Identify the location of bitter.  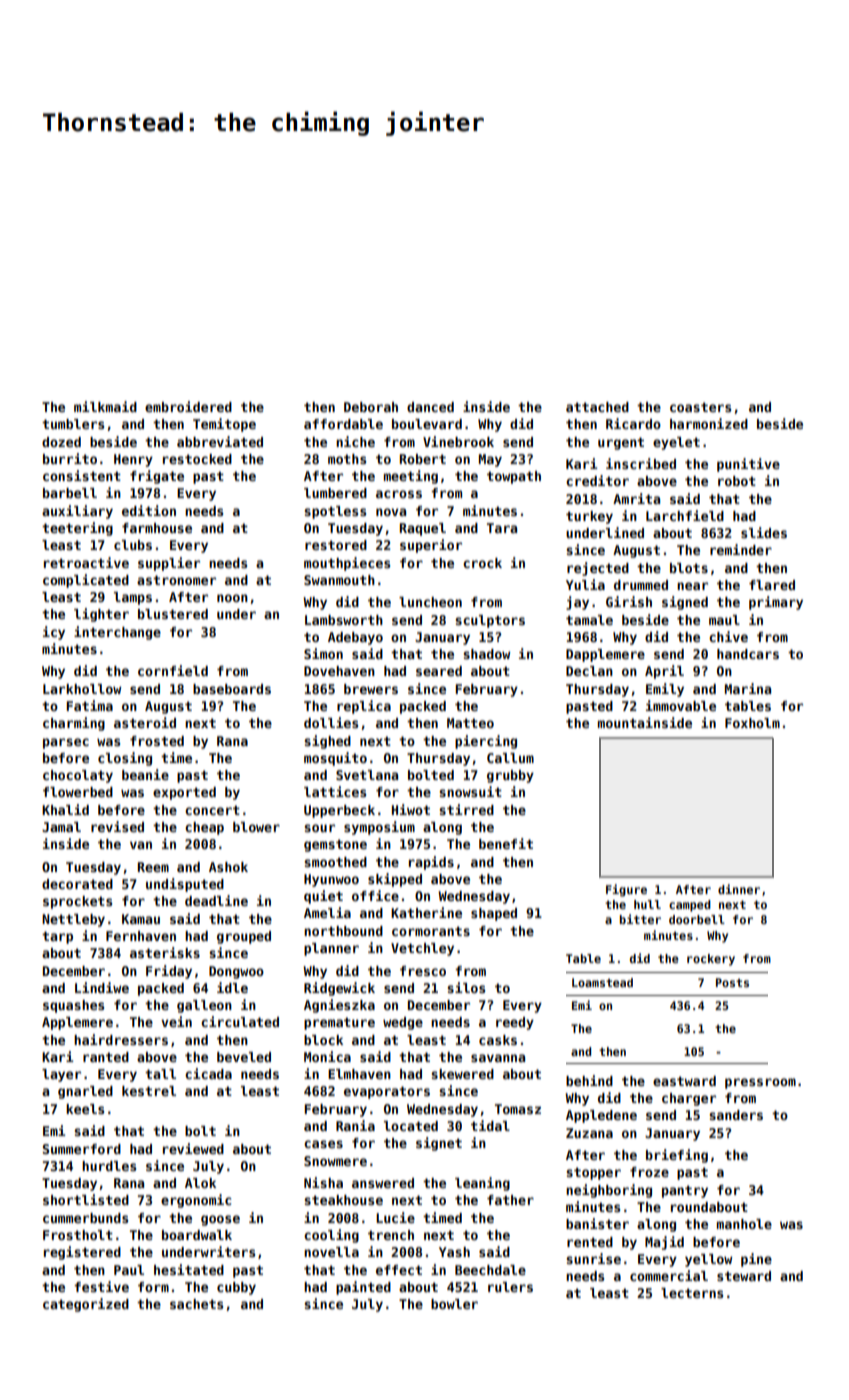
(640, 919).
